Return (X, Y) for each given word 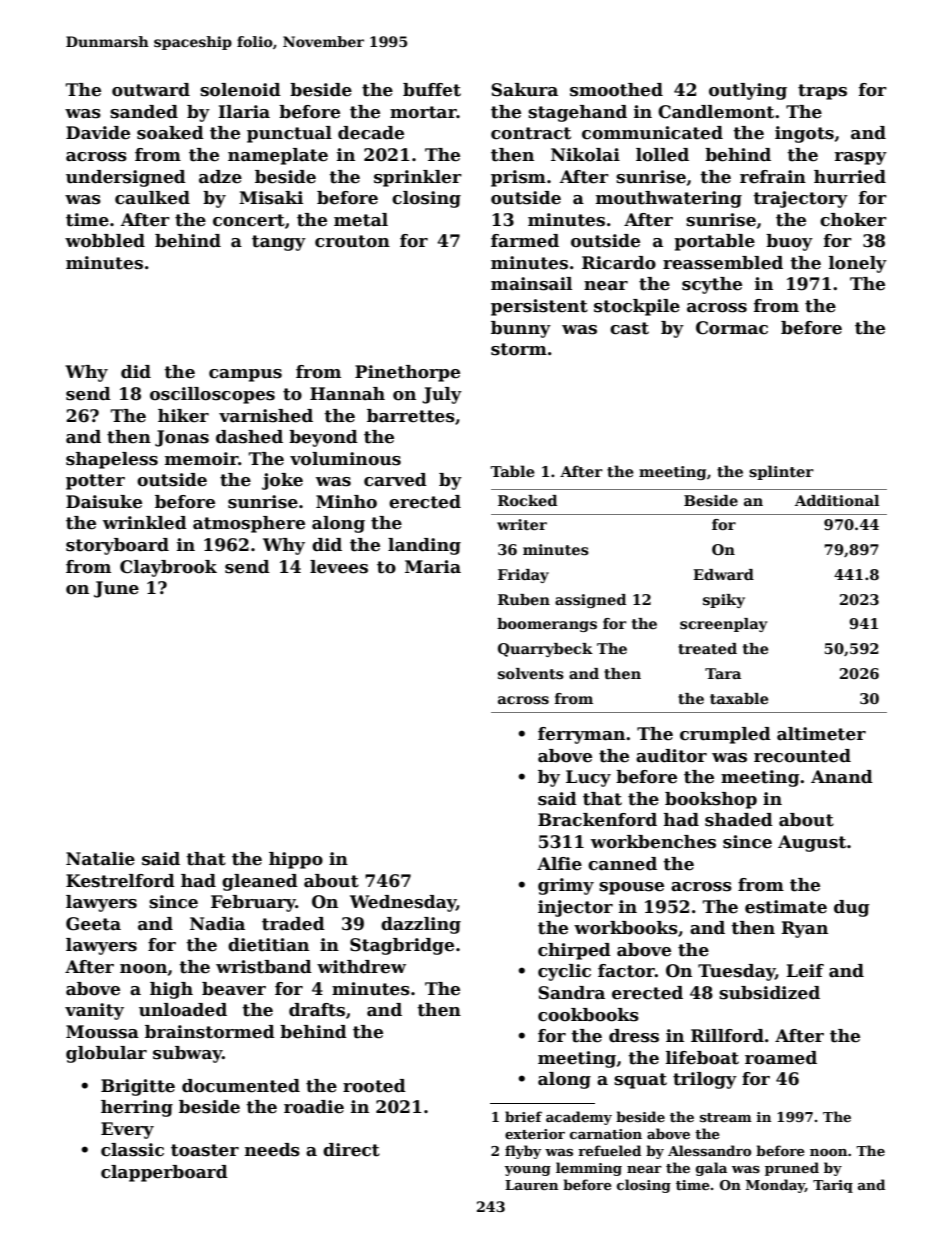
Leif (805, 971)
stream (726, 1117)
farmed (525, 241)
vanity (94, 1011)
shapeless (112, 460)
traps (822, 92)
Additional (837, 500)
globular (106, 1054)
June (116, 589)
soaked (170, 133)
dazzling (421, 925)
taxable (739, 698)
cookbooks (588, 1015)
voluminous (345, 459)
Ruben (524, 599)
